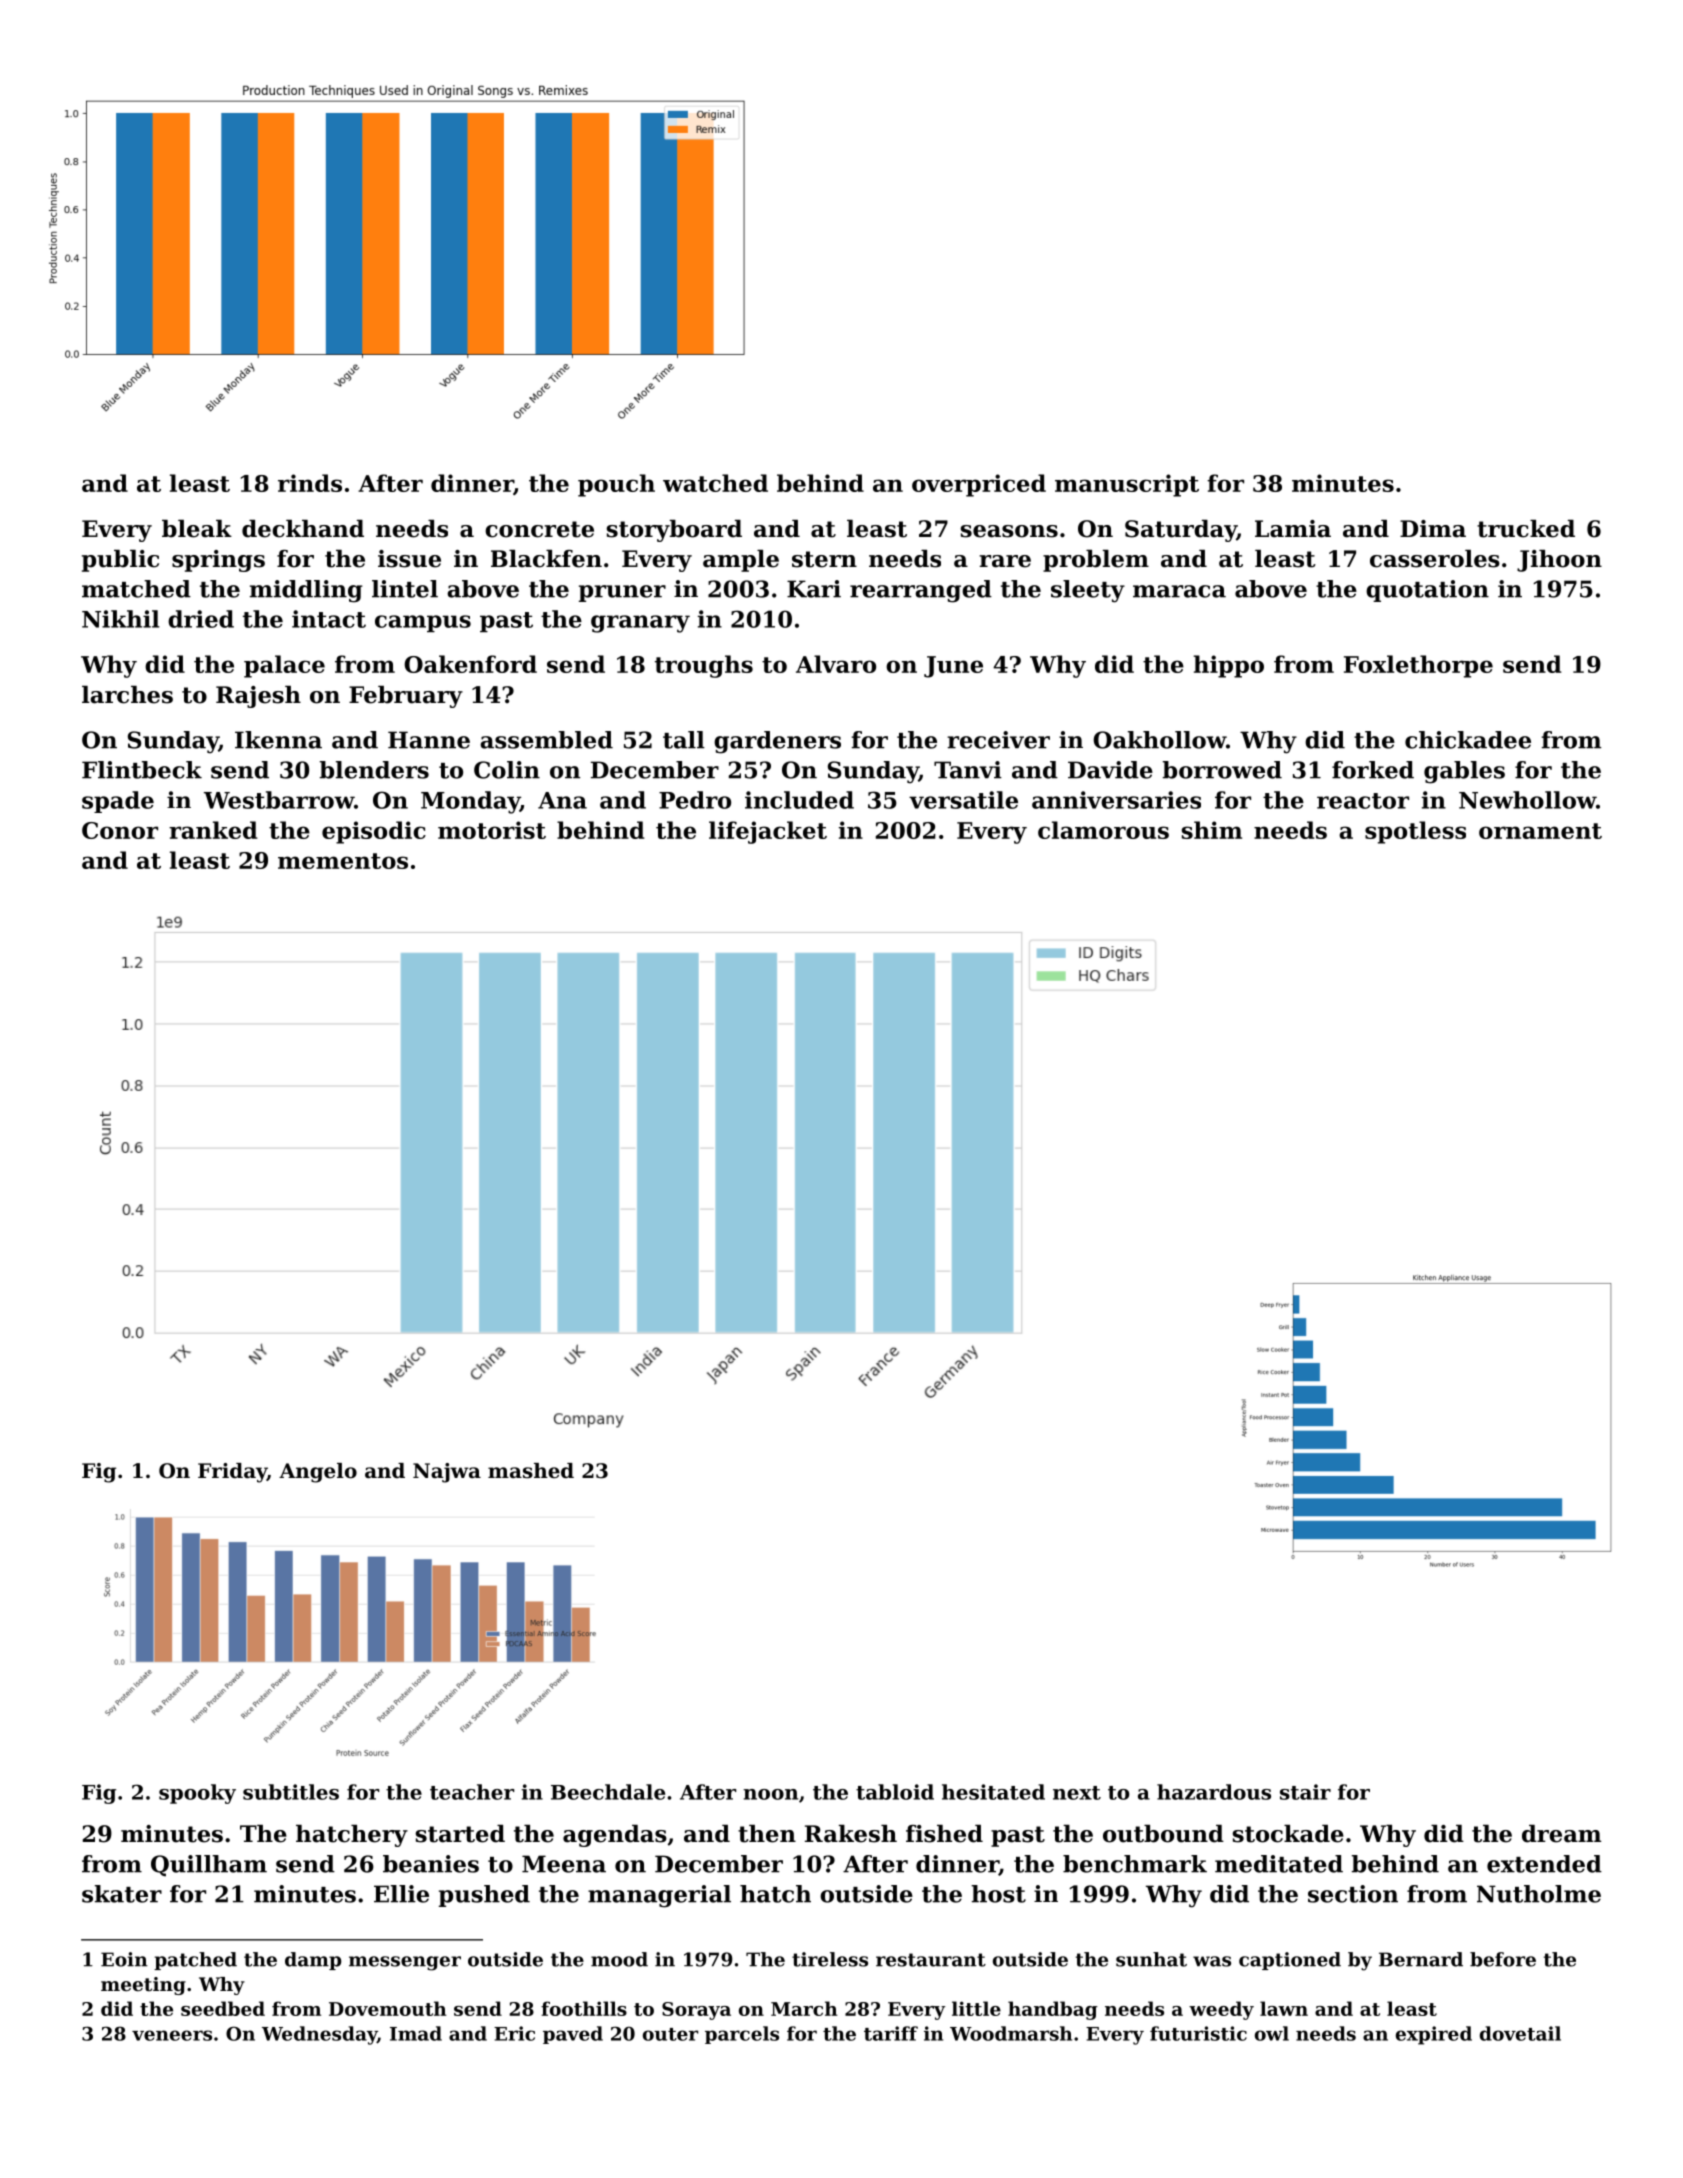 This screenshot has height=2178, width=1683. I want to click on stair, so click(1305, 1792).
